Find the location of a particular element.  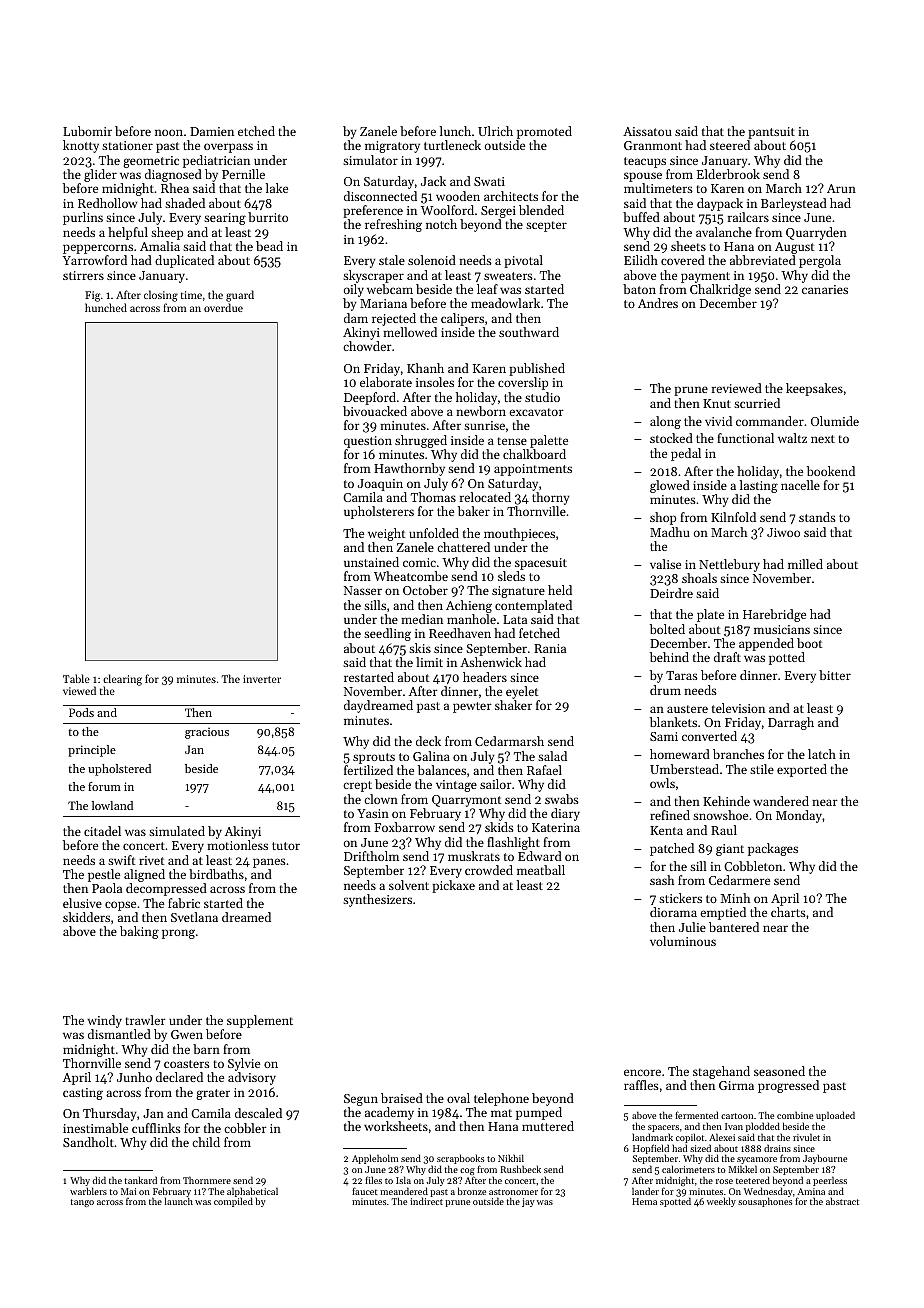

Hema is located at coordinates (644, 1201).
